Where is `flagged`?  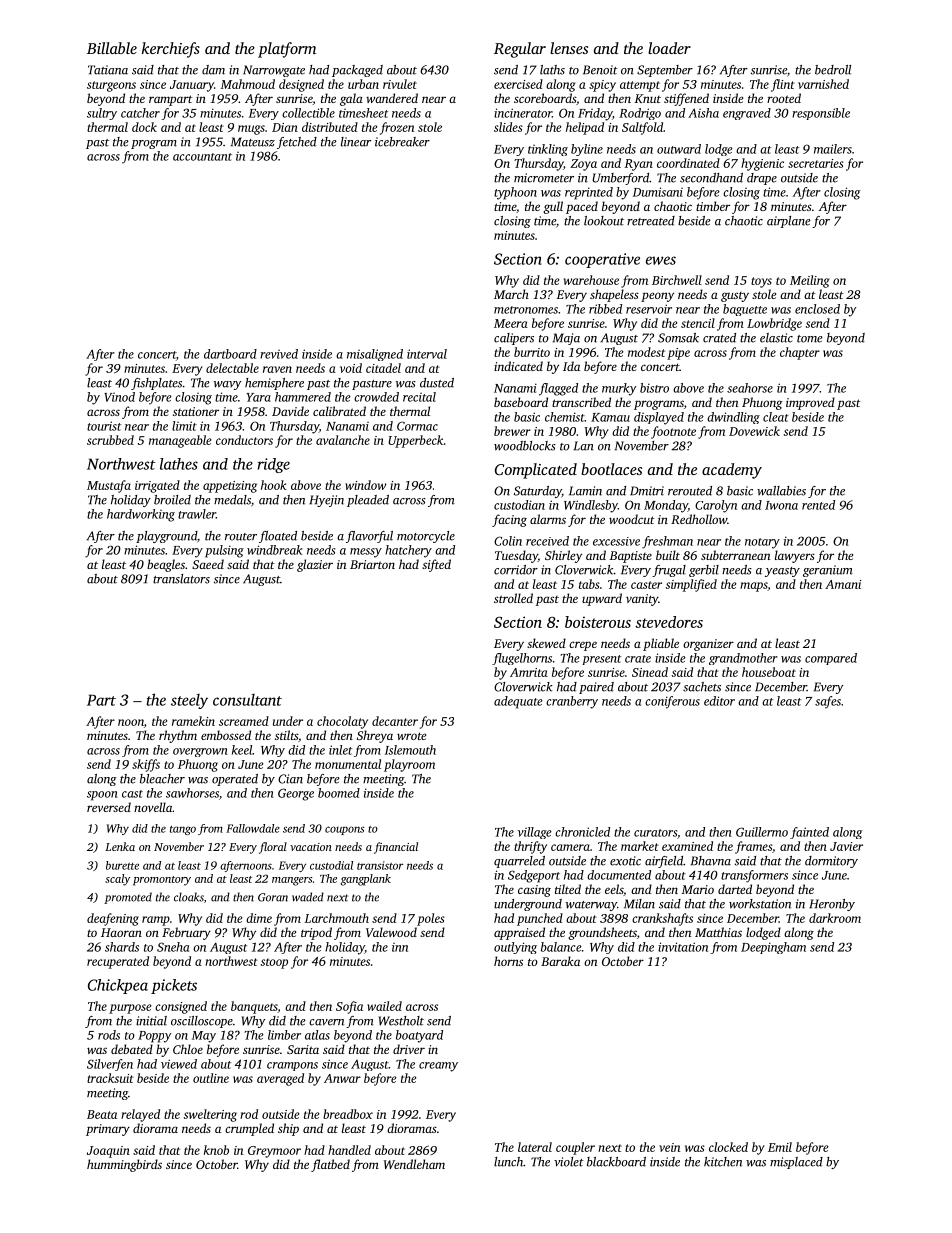
flagged is located at coordinates (558, 389).
